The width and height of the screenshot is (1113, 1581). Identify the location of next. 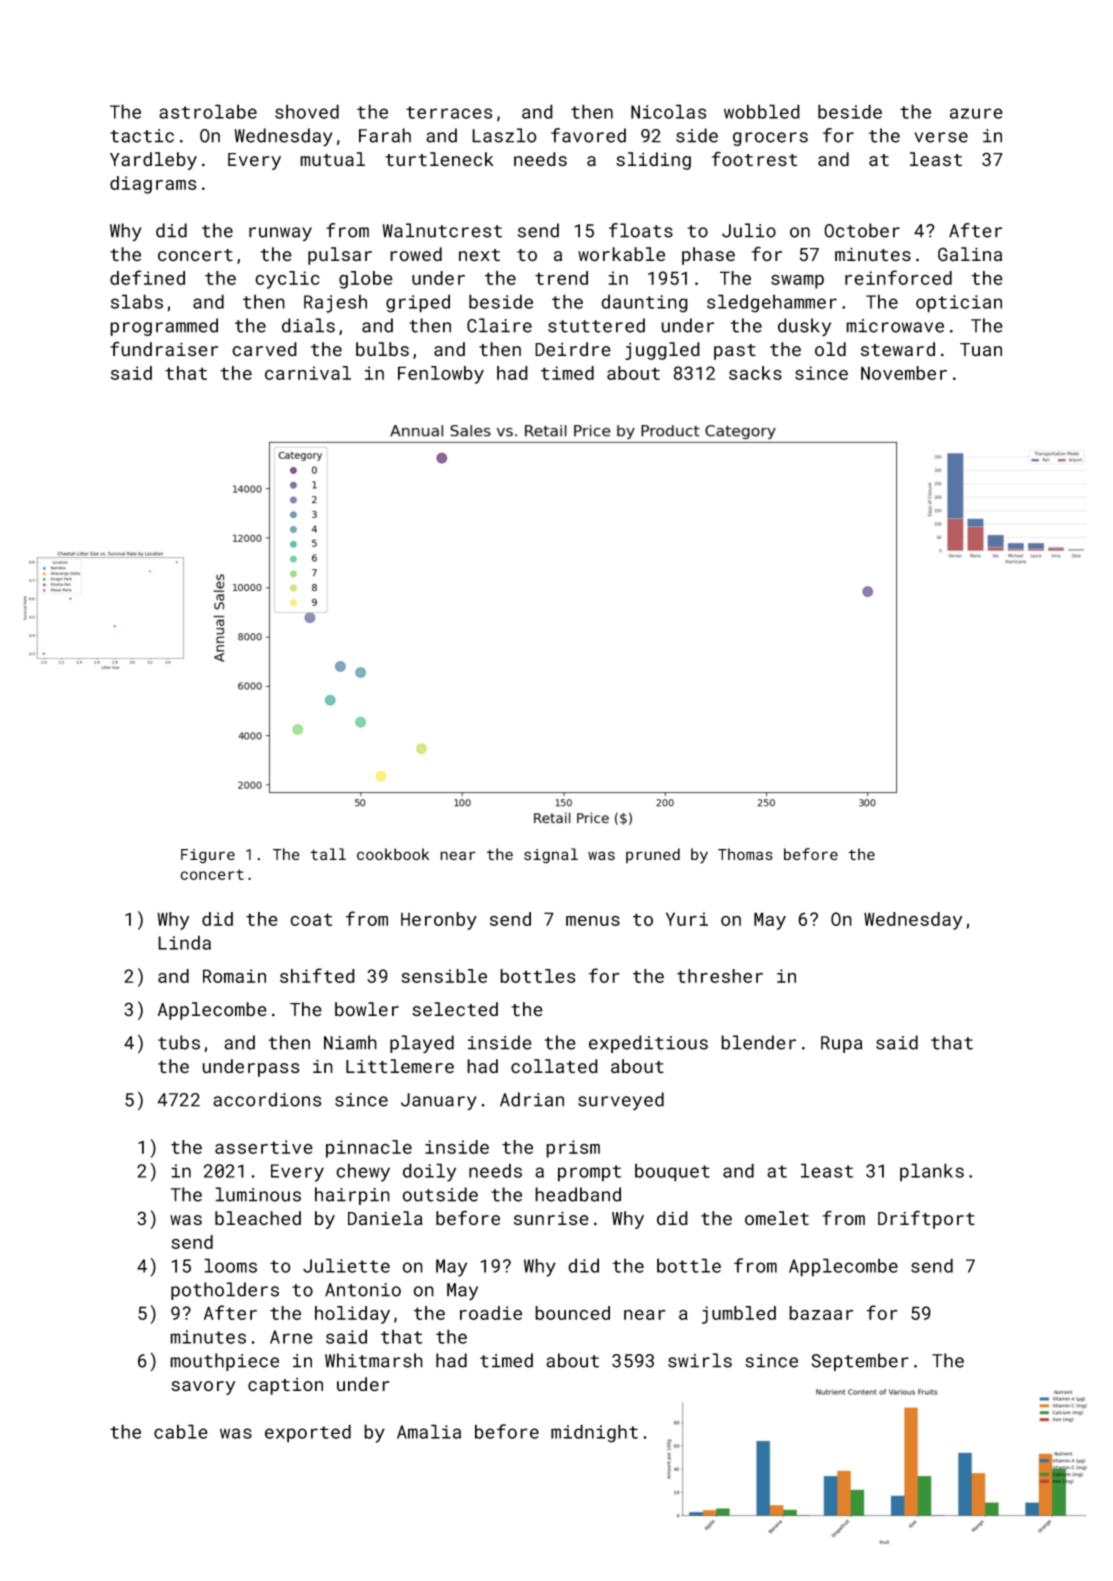
(479, 255).
